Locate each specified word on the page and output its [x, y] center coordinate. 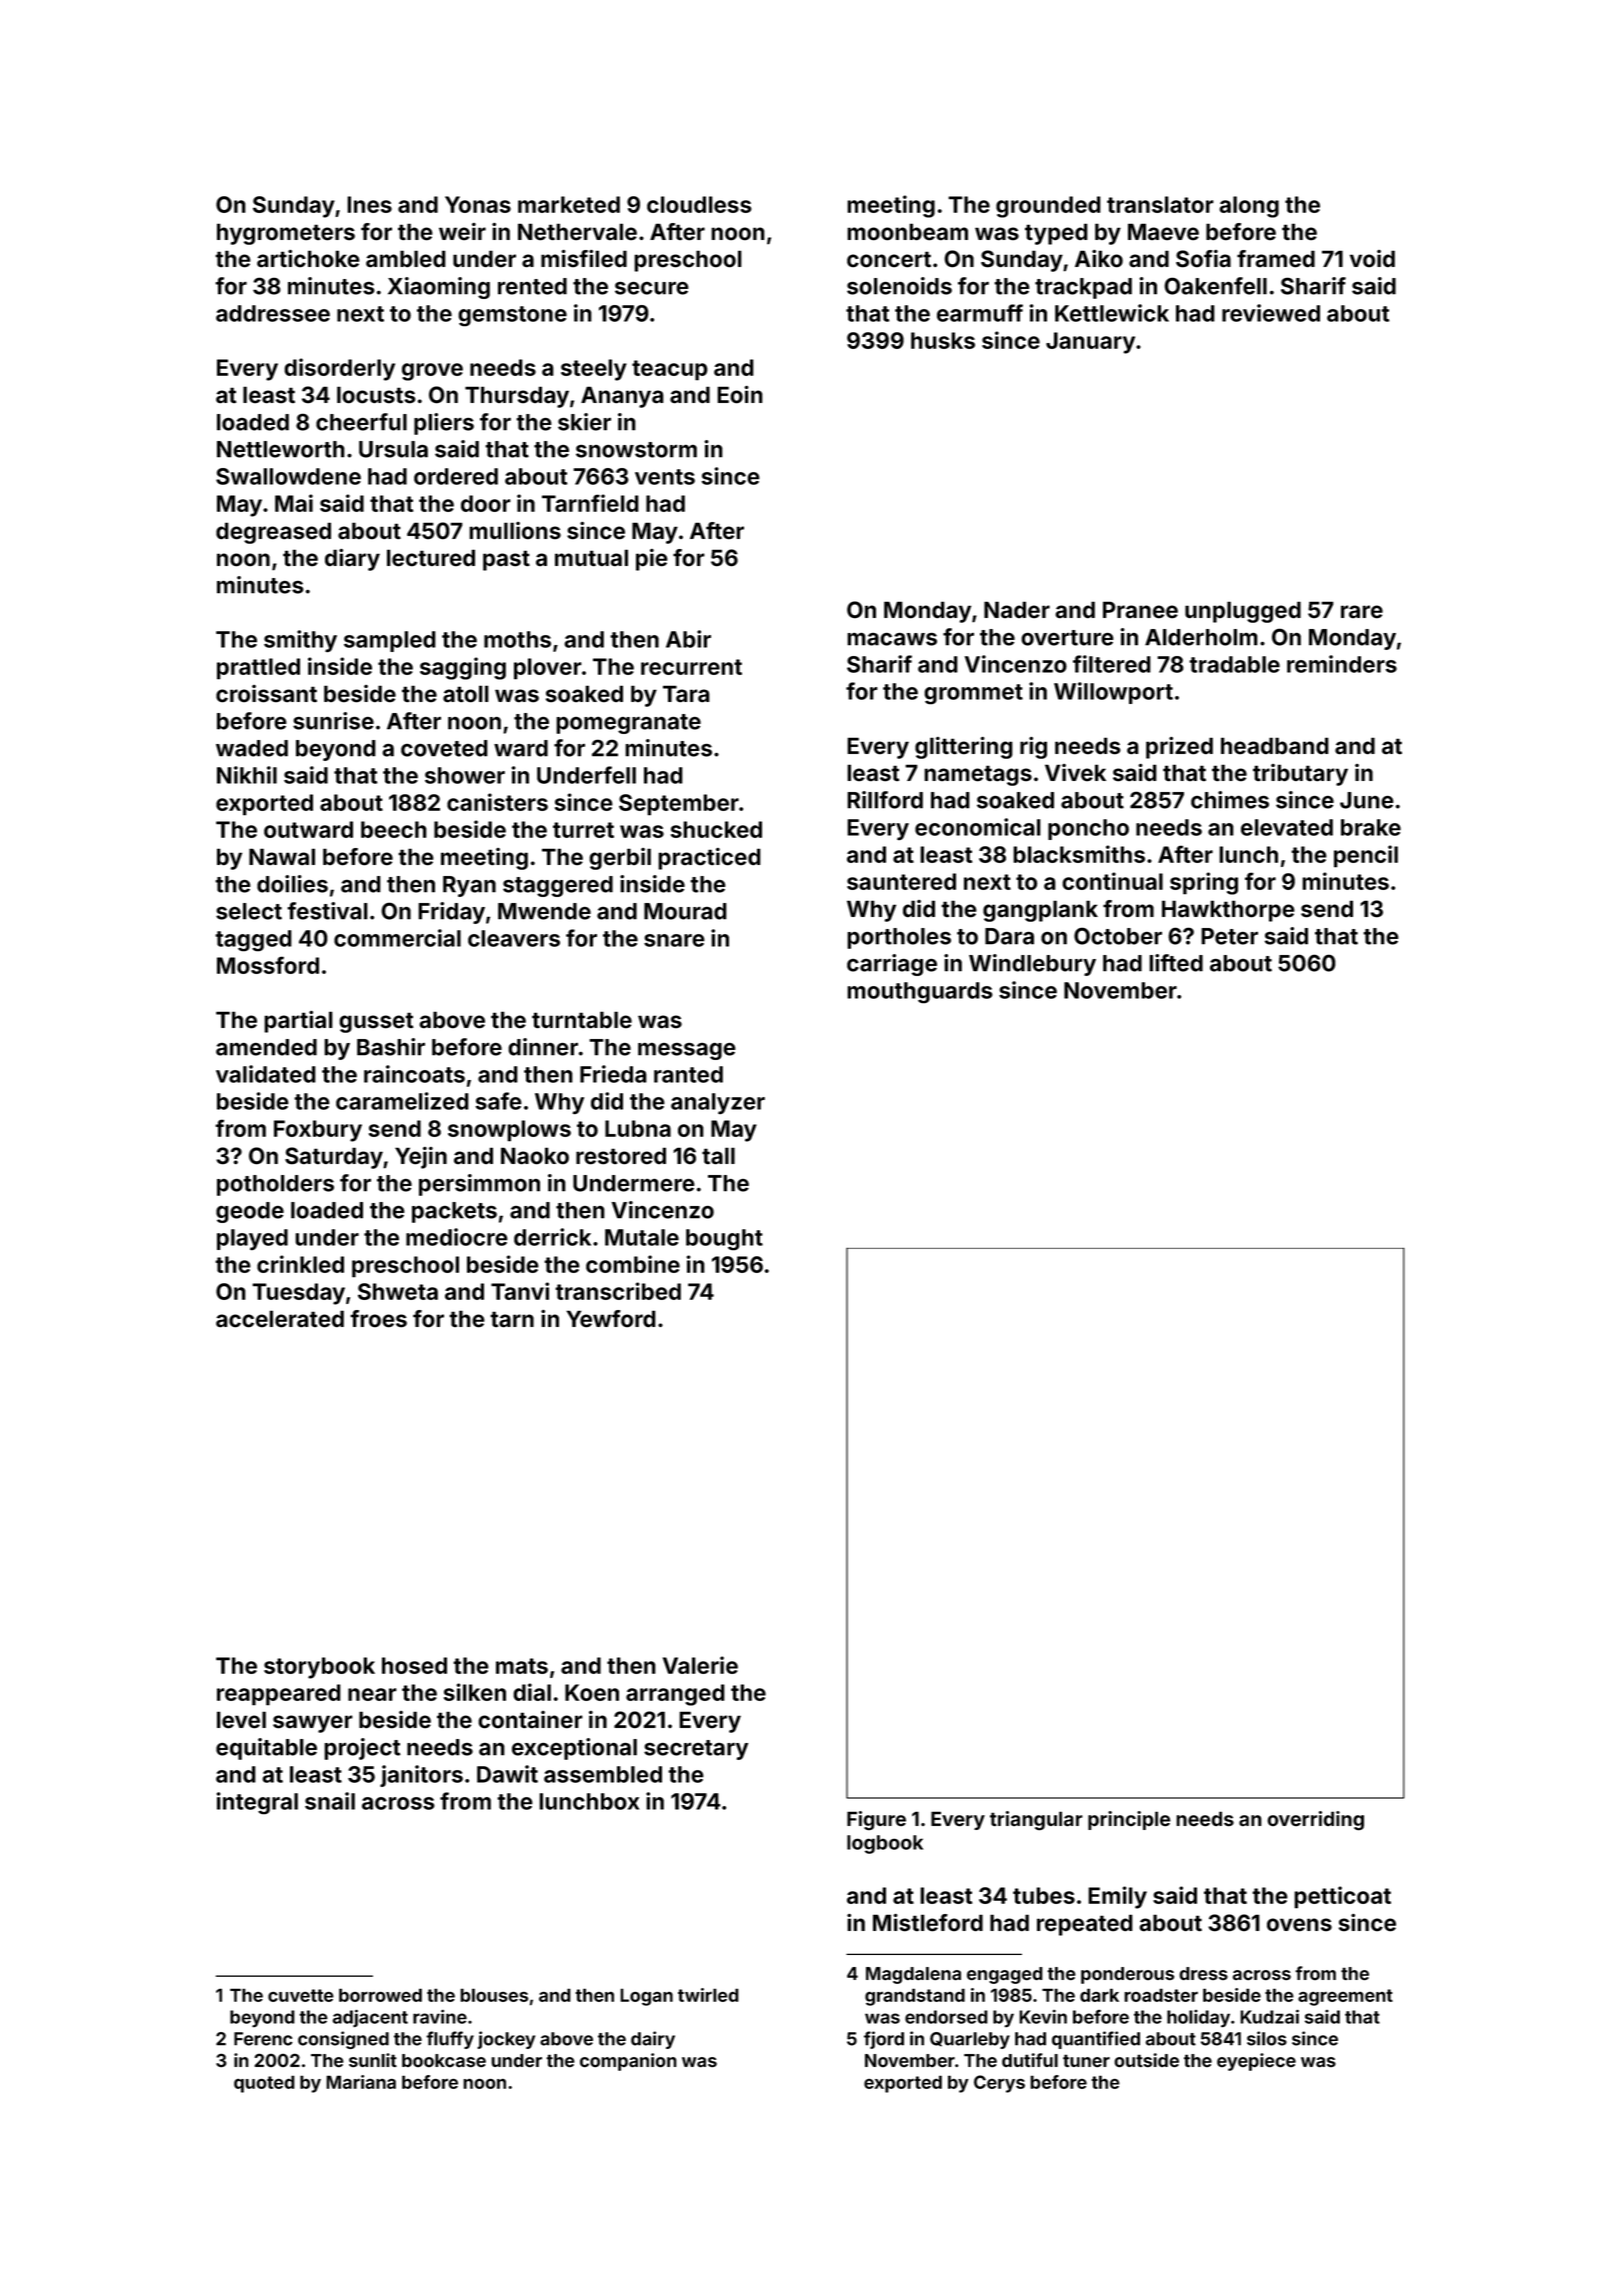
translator [1160, 204]
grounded [1048, 207]
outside [1146, 2060]
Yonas [478, 204]
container [530, 1720]
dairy [653, 2040]
